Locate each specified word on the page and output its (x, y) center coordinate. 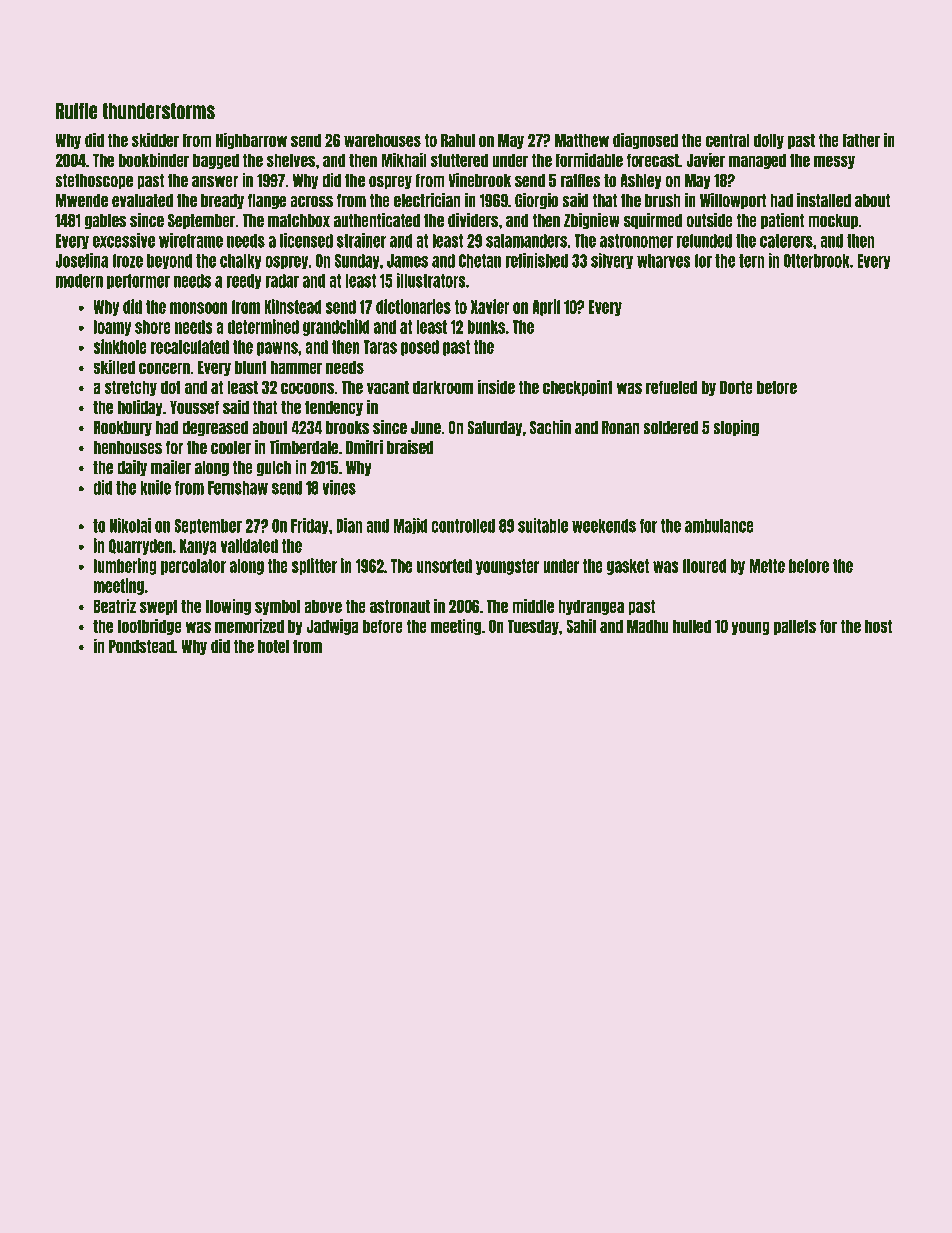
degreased (215, 428)
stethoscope (94, 181)
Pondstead (141, 646)
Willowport (733, 201)
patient (782, 221)
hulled (692, 626)
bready (222, 201)
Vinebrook (479, 180)
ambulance (719, 526)
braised (410, 447)
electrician (427, 200)
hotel (273, 646)
